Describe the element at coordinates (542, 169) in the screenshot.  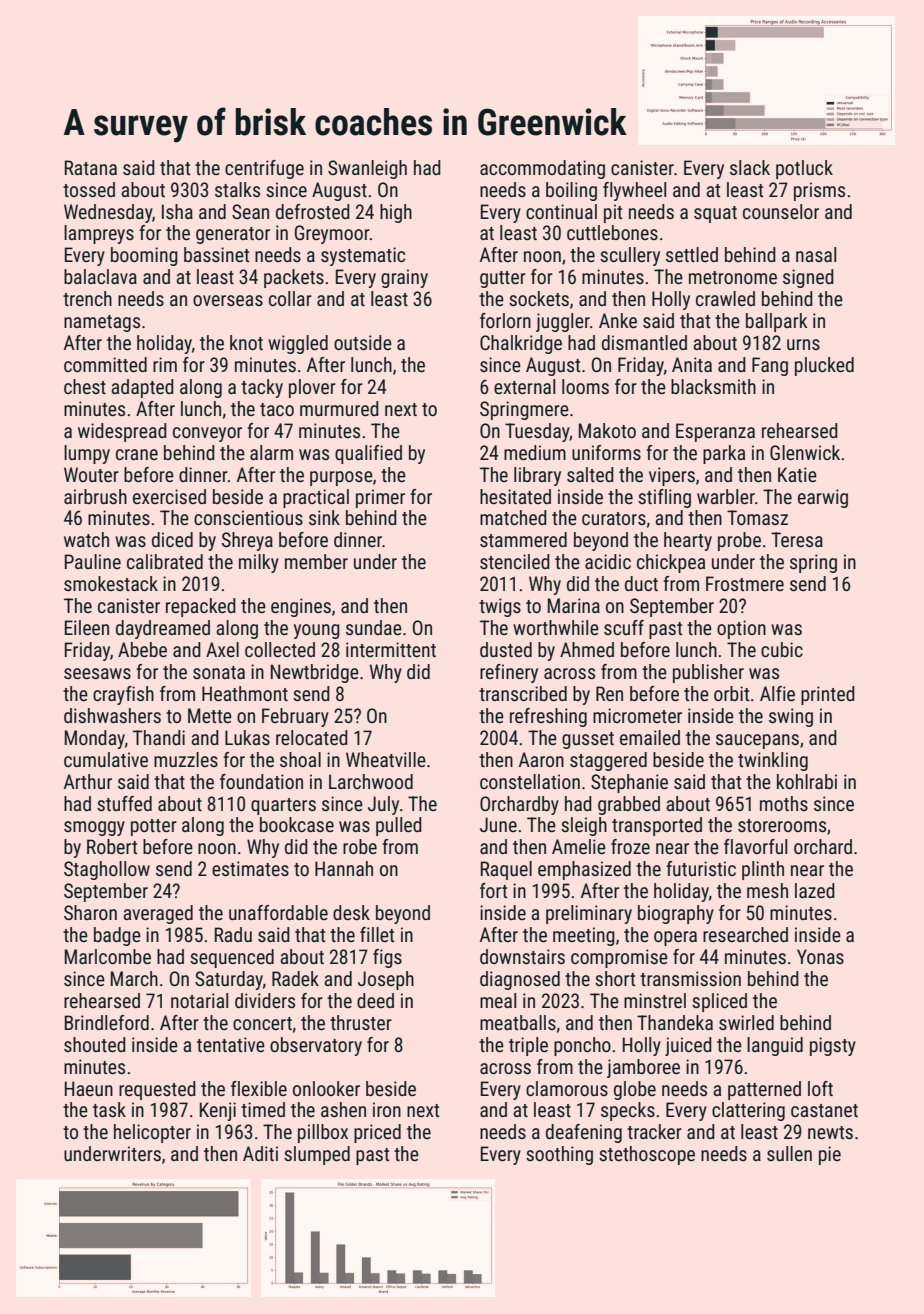
I see `accommodating` at that location.
